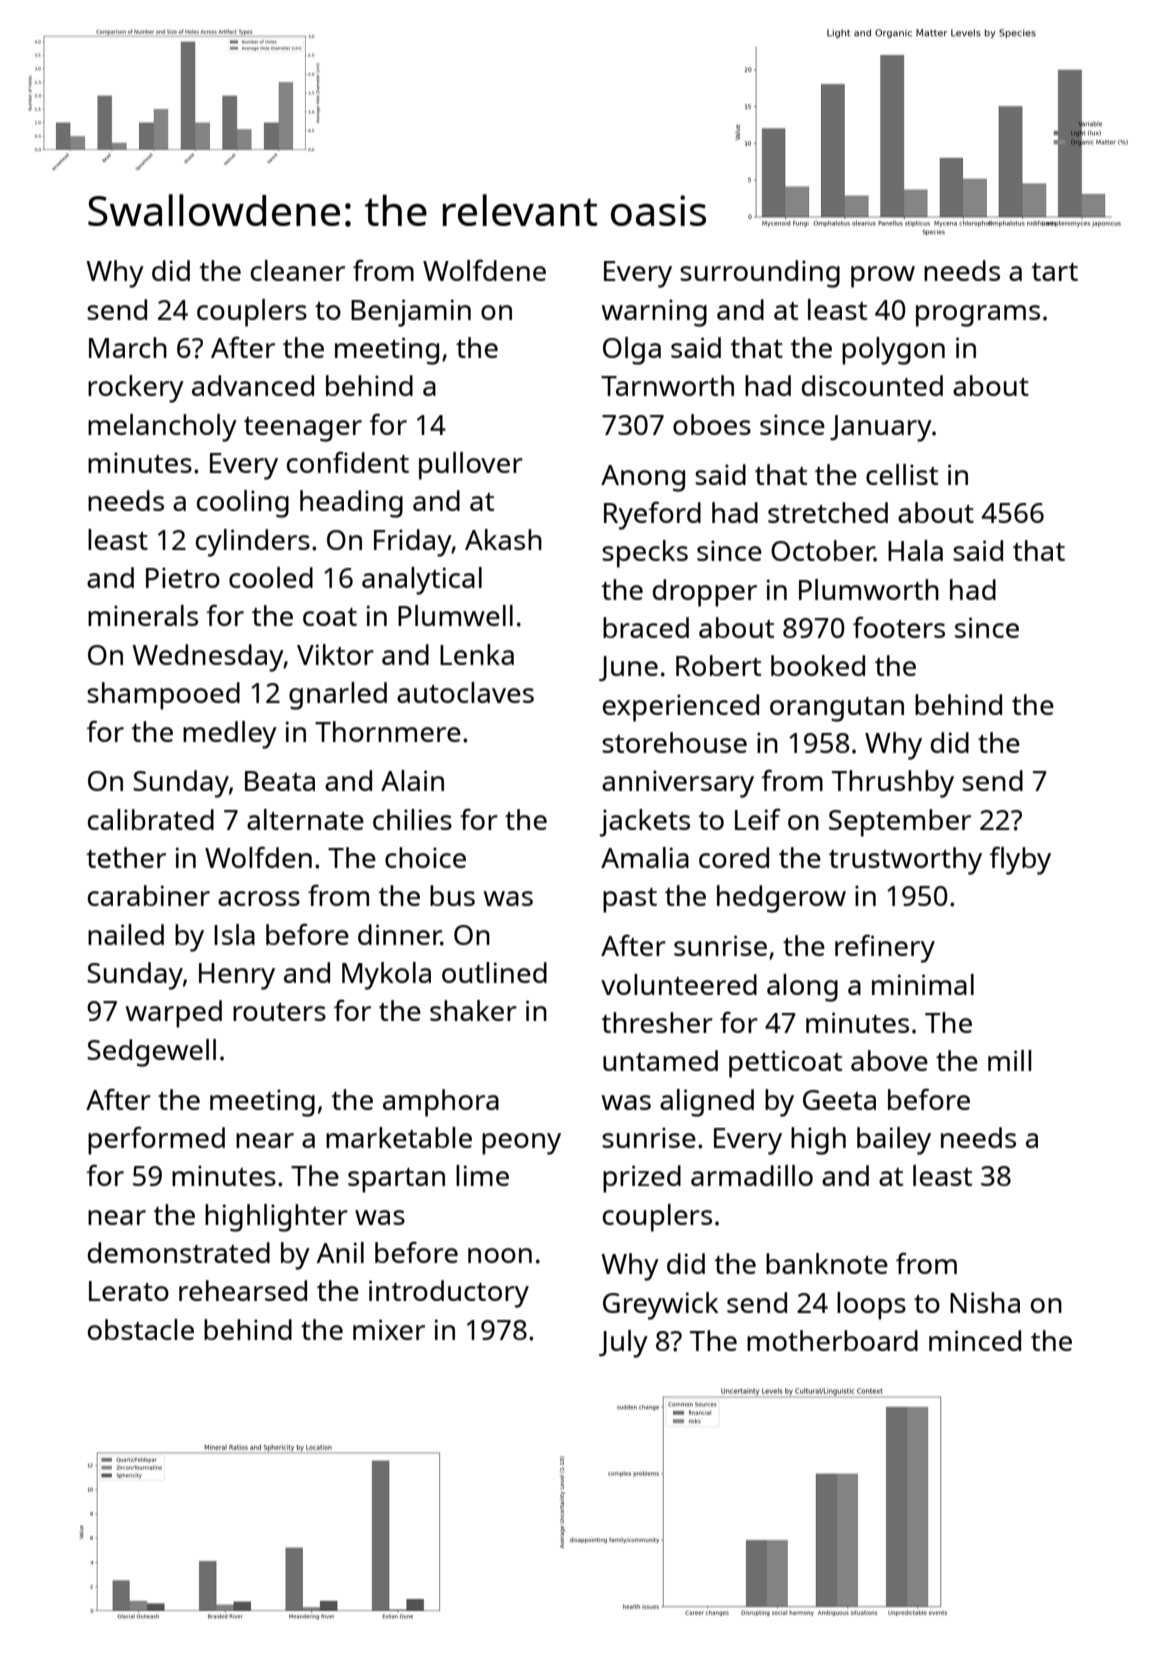  I want to click on programs, so click(978, 316).
